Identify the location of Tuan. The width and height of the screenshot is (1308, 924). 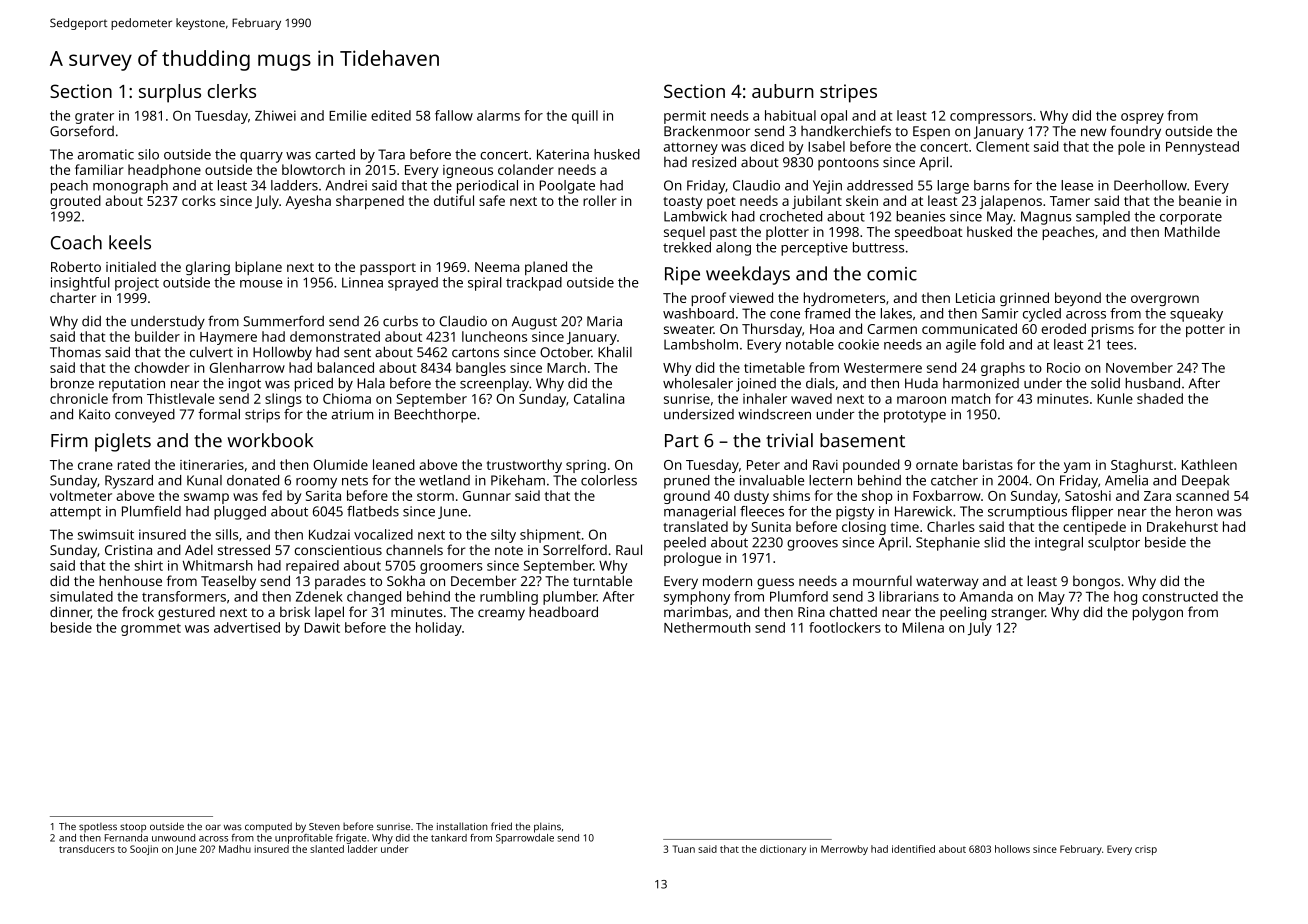
(684, 849).
